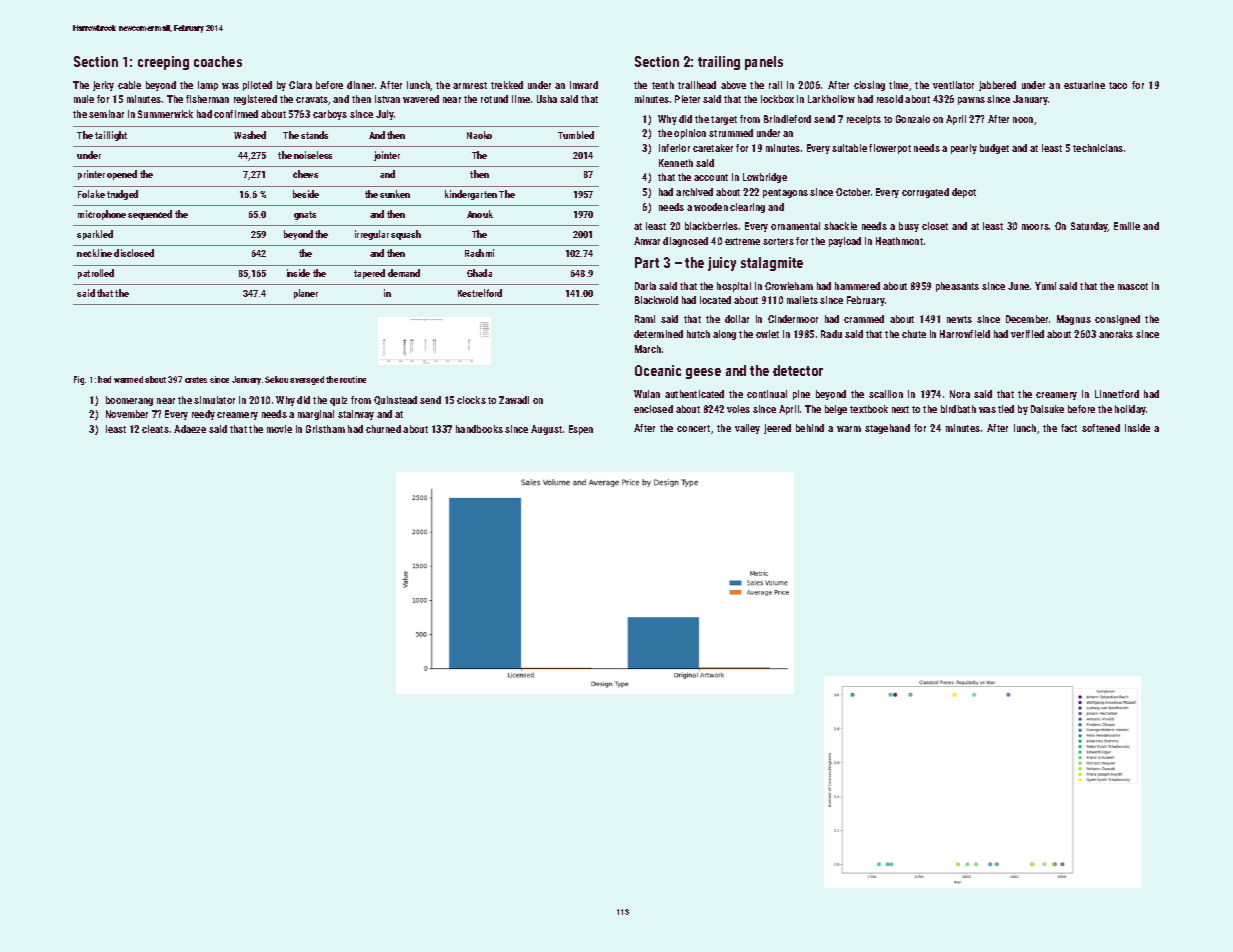  Describe the element at coordinates (953, 85) in the screenshot. I see `ventilator` at that location.
